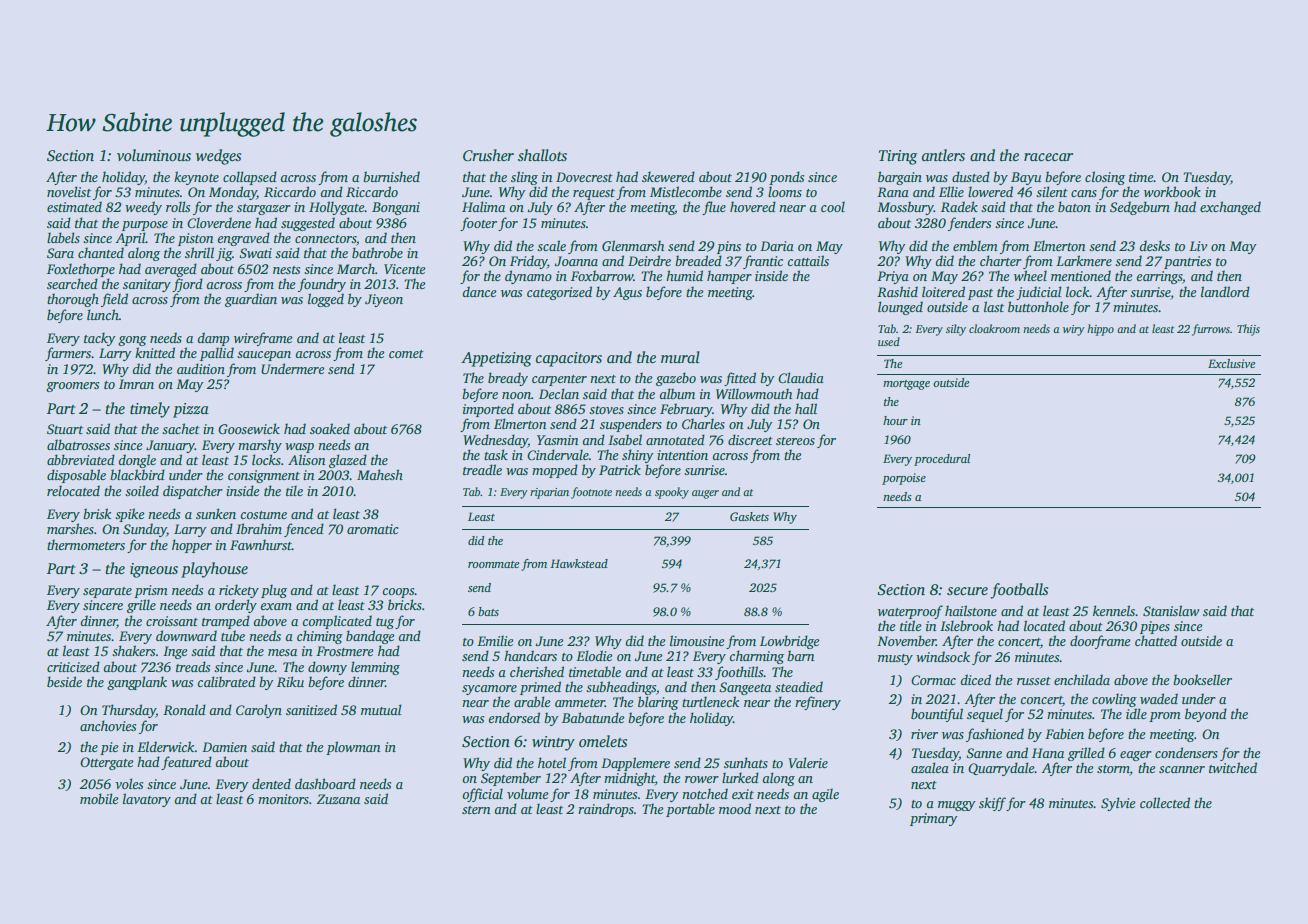 This page has width=1308, height=924. What do you see at coordinates (1105, 178) in the page?
I see `closing` at bounding box center [1105, 178].
